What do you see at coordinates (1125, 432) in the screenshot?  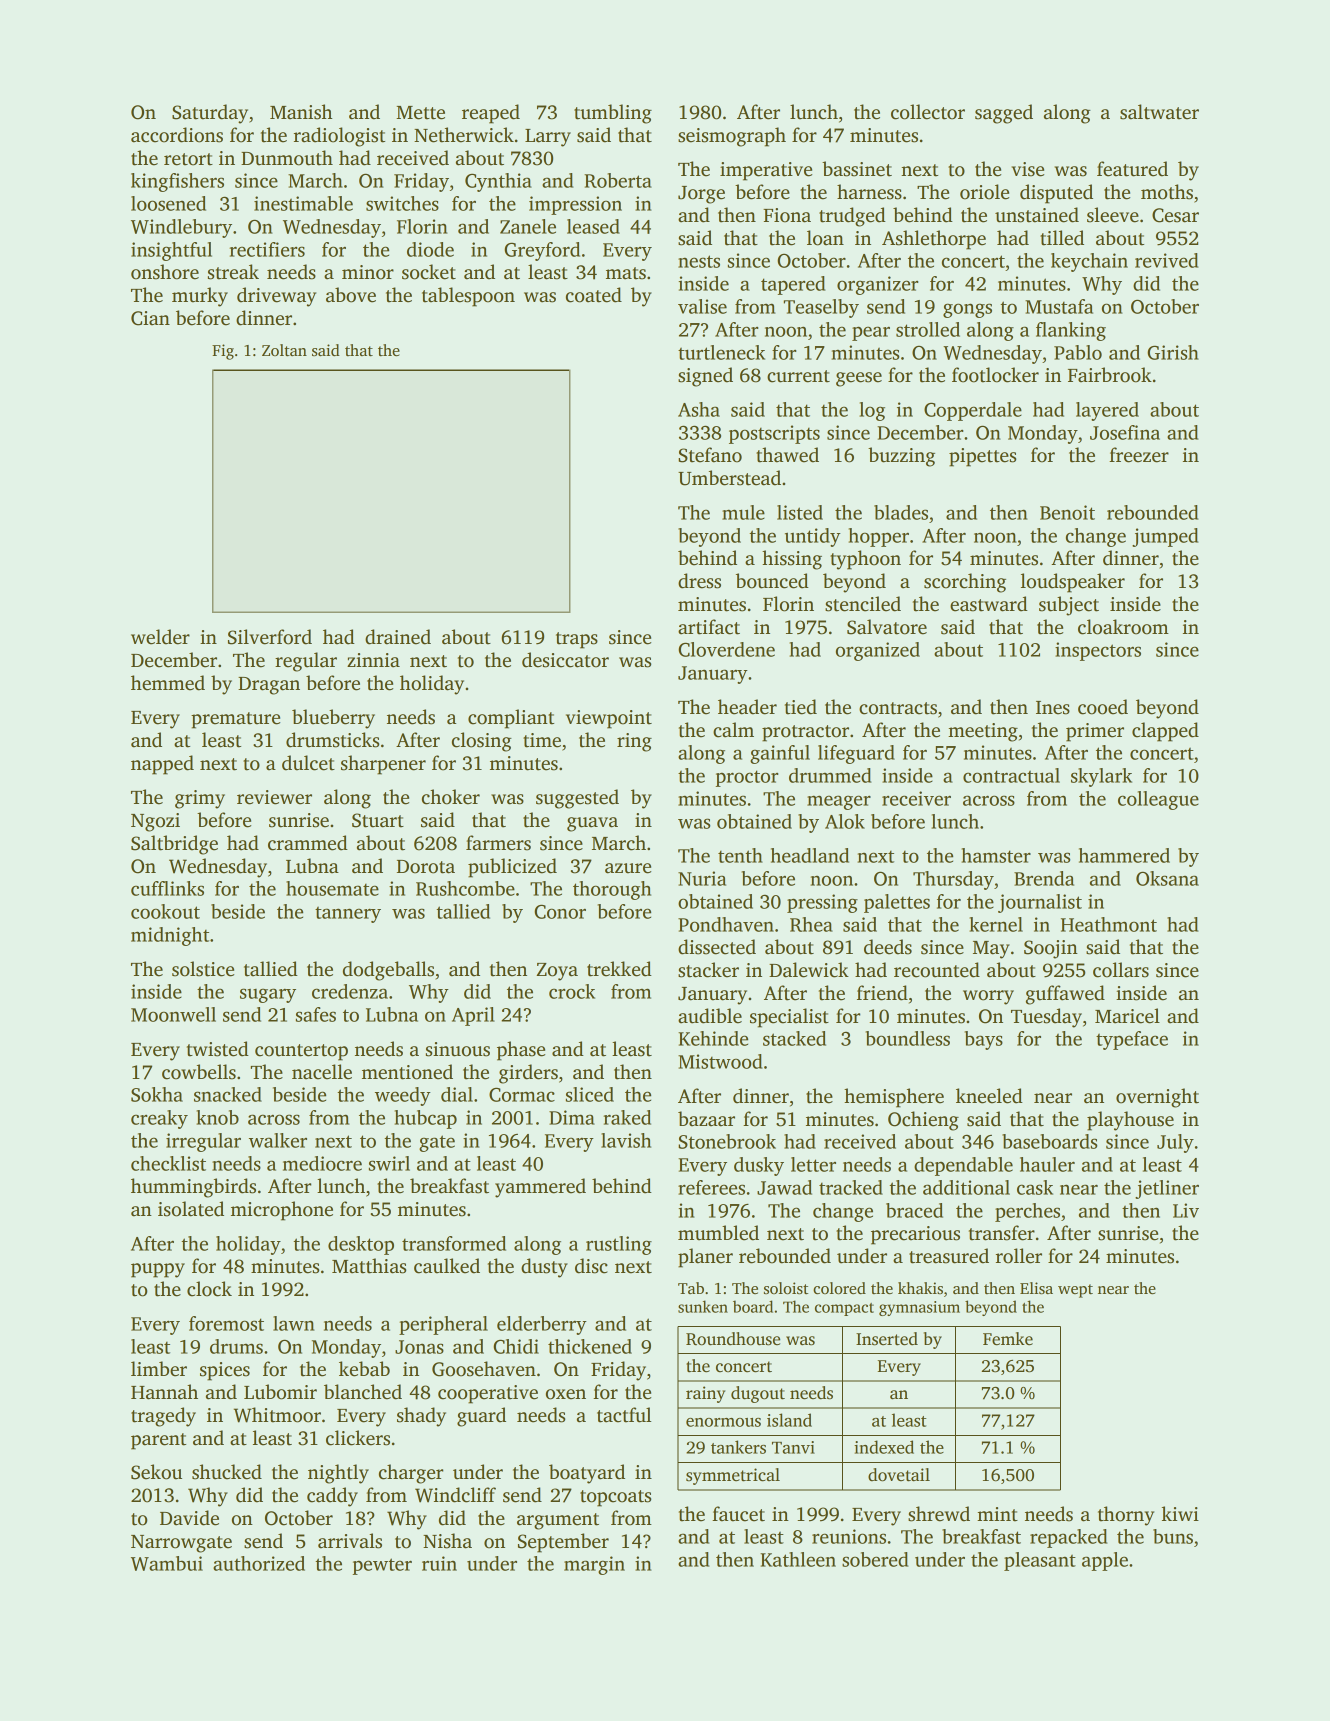 I see `Josefina` at bounding box center [1125, 432].
